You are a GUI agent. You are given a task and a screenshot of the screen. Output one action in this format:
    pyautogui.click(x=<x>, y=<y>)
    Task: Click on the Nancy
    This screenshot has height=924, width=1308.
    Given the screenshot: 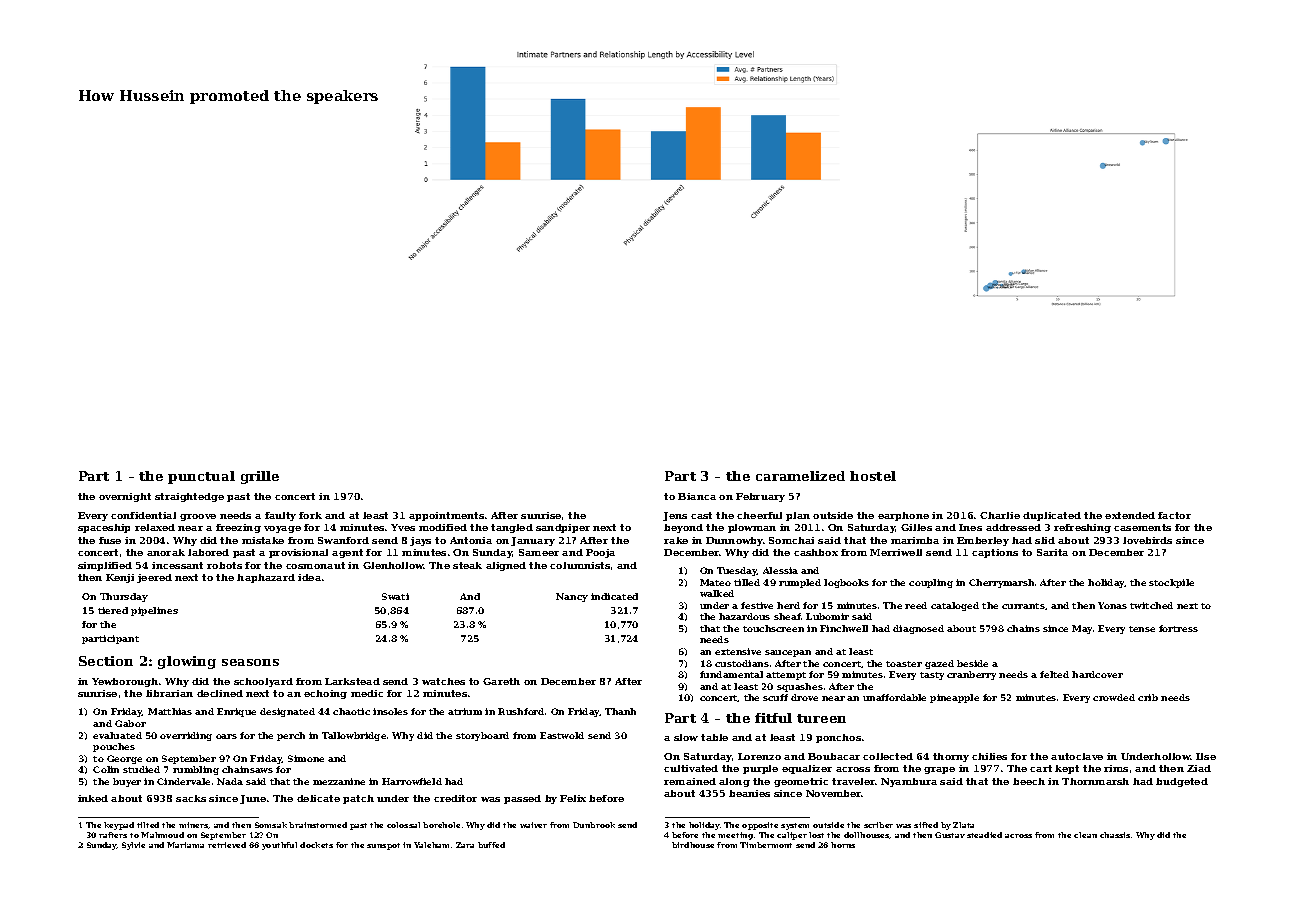 What is the action you would take?
    pyautogui.click(x=572, y=597)
